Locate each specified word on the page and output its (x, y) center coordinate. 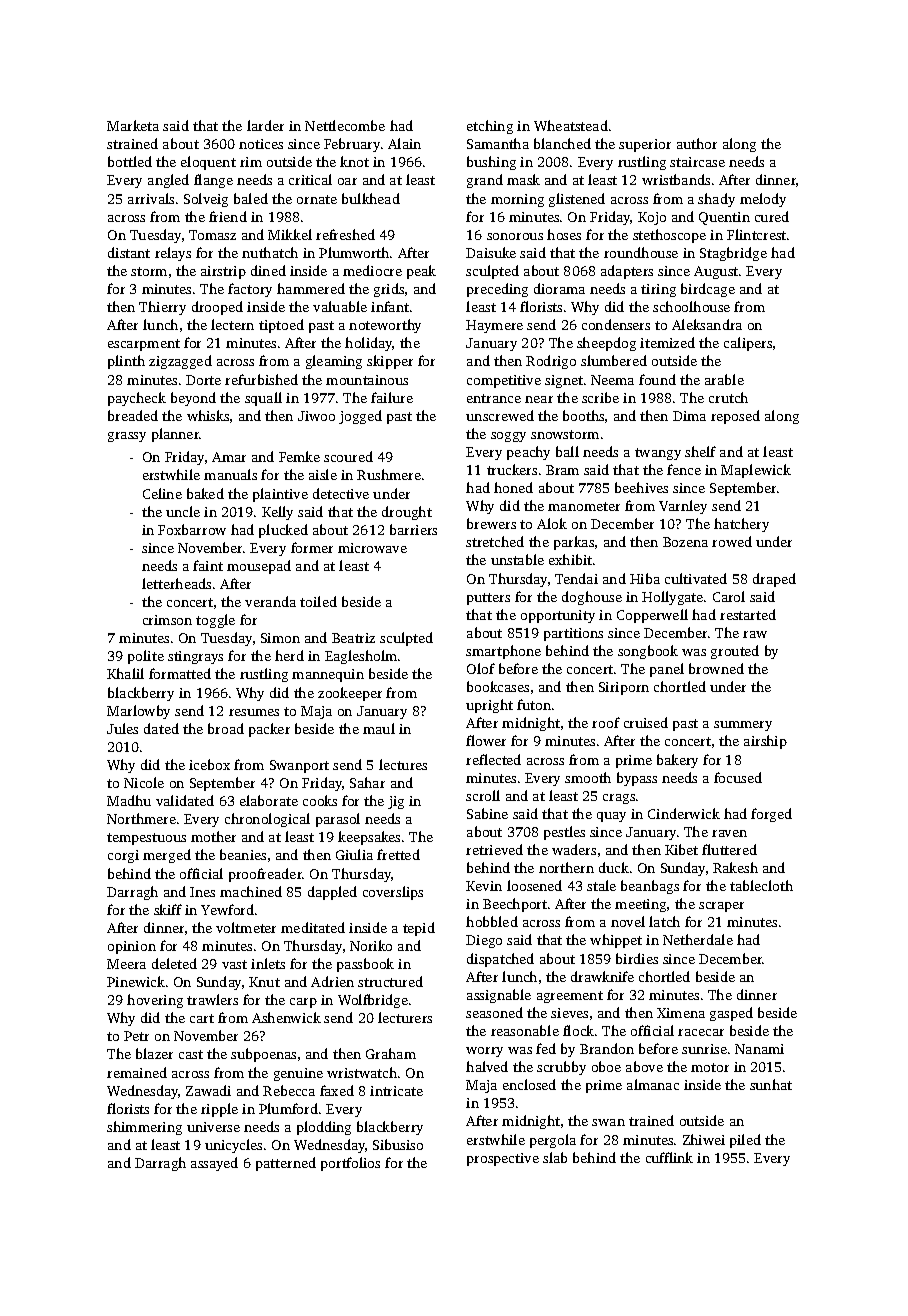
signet (564, 381)
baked (205, 493)
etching (490, 127)
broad (226, 728)
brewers (491, 523)
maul (379, 728)
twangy (658, 454)
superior (645, 145)
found (657, 379)
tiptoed (281, 326)
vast (234, 964)
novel (628, 921)
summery (743, 726)
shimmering (144, 1128)
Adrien (332, 981)
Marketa (133, 125)
